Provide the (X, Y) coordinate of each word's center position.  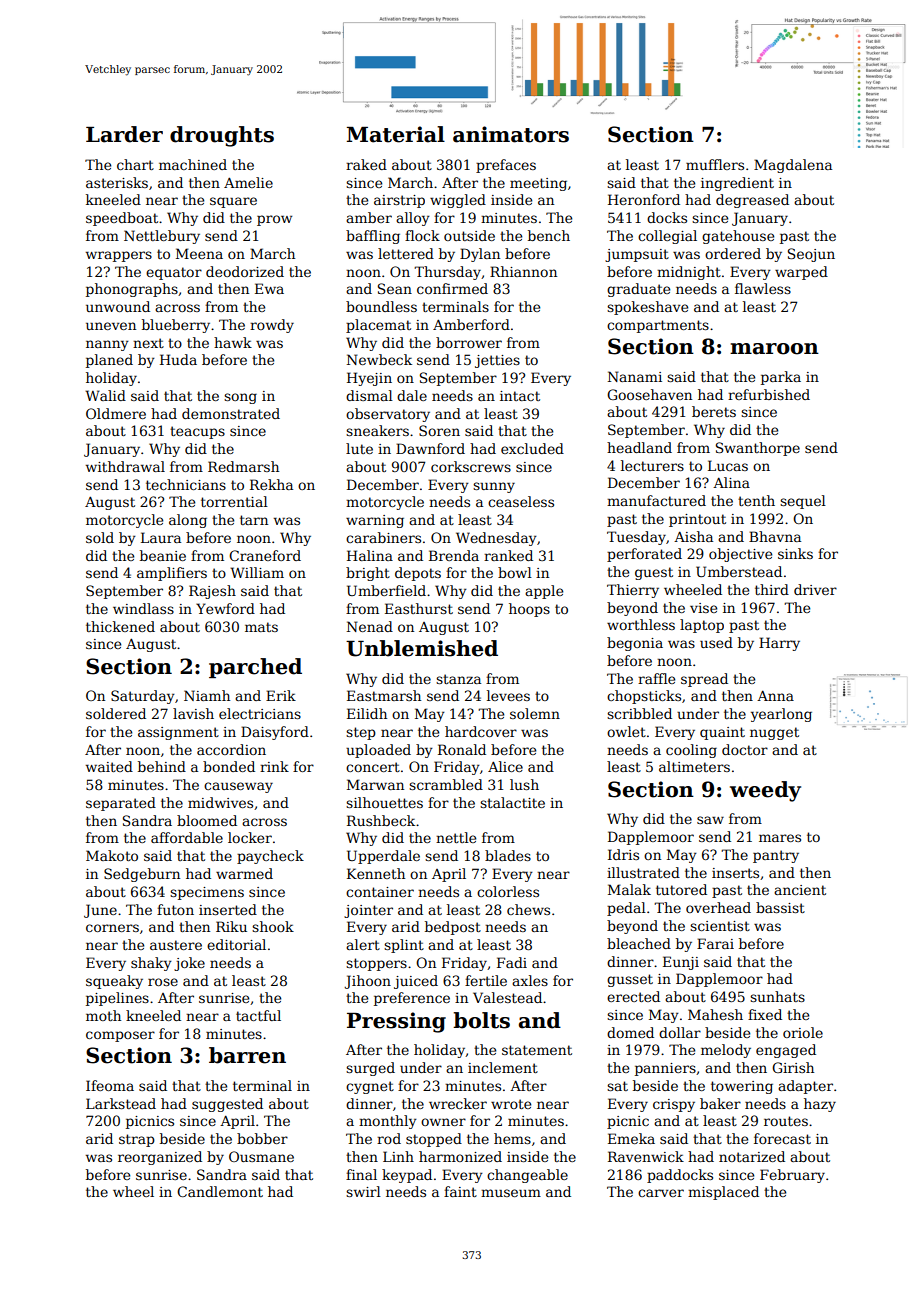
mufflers (715, 164)
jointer (368, 911)
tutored (681, 889)
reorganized (160, 1158)
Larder (124, 134)
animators (511, 134)
